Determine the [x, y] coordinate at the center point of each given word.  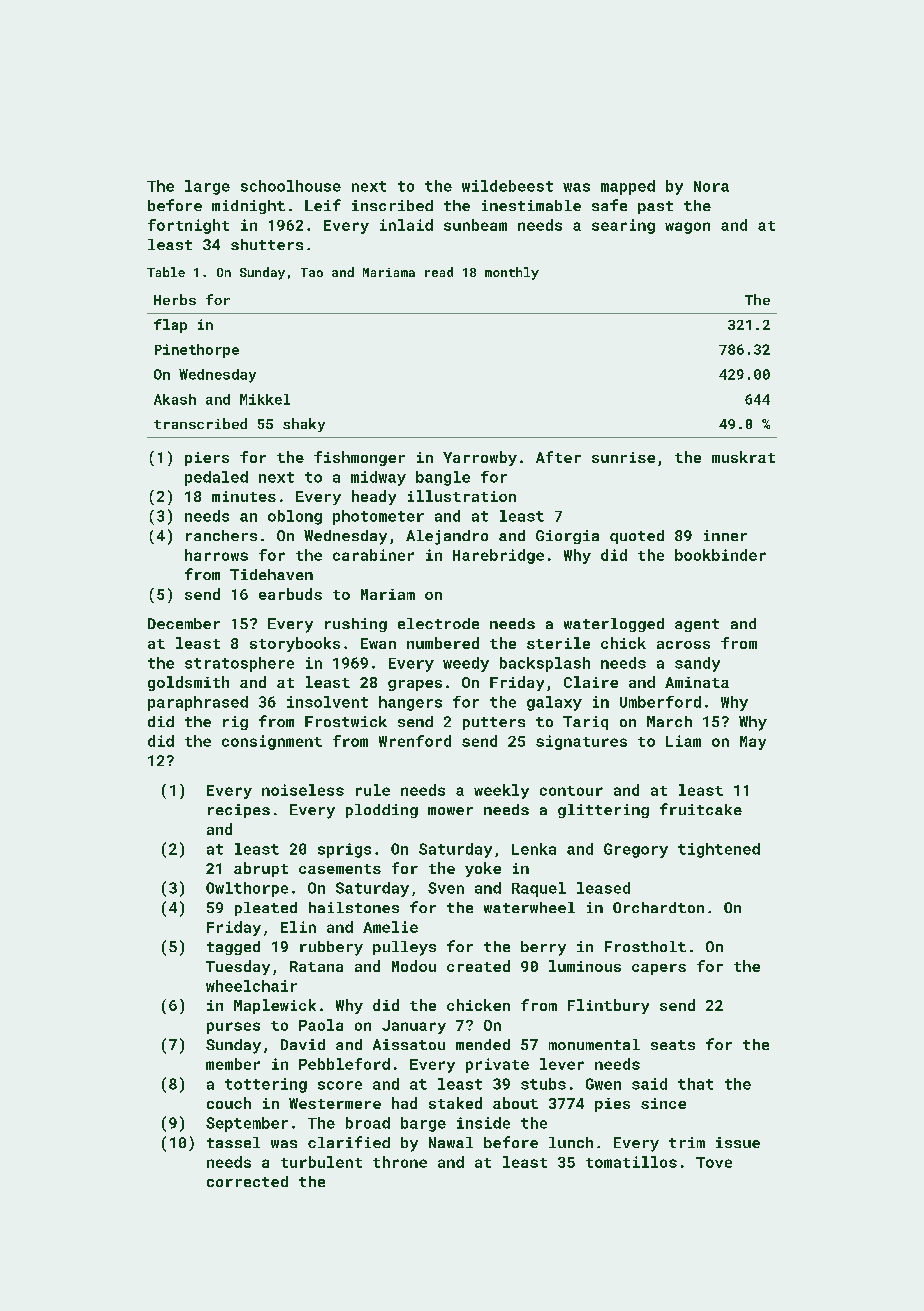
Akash [175, 399]
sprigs [344, 850]
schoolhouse [291, 186]
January [414, 1027]
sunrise [623, 457]
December [184, 623]
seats [673, 1045]
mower [450, 811]
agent [697, 625]
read [439, 272]
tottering [266, 1085]
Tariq [585, 723]
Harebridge [498, 556]
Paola [321, 1025]
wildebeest [507, 186]
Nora [711, 186]
